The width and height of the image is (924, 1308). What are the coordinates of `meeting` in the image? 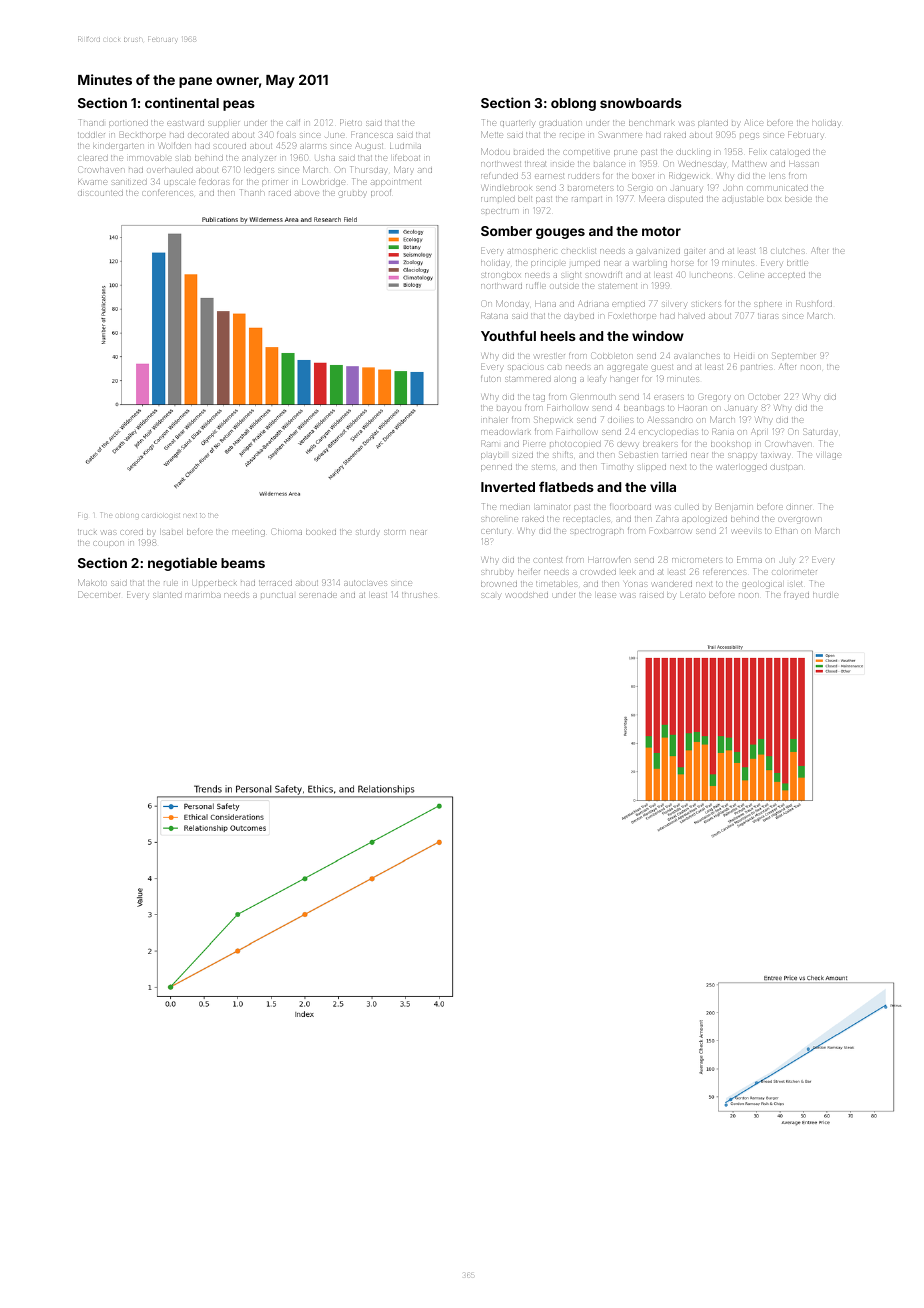 It's located at (248, 533).
